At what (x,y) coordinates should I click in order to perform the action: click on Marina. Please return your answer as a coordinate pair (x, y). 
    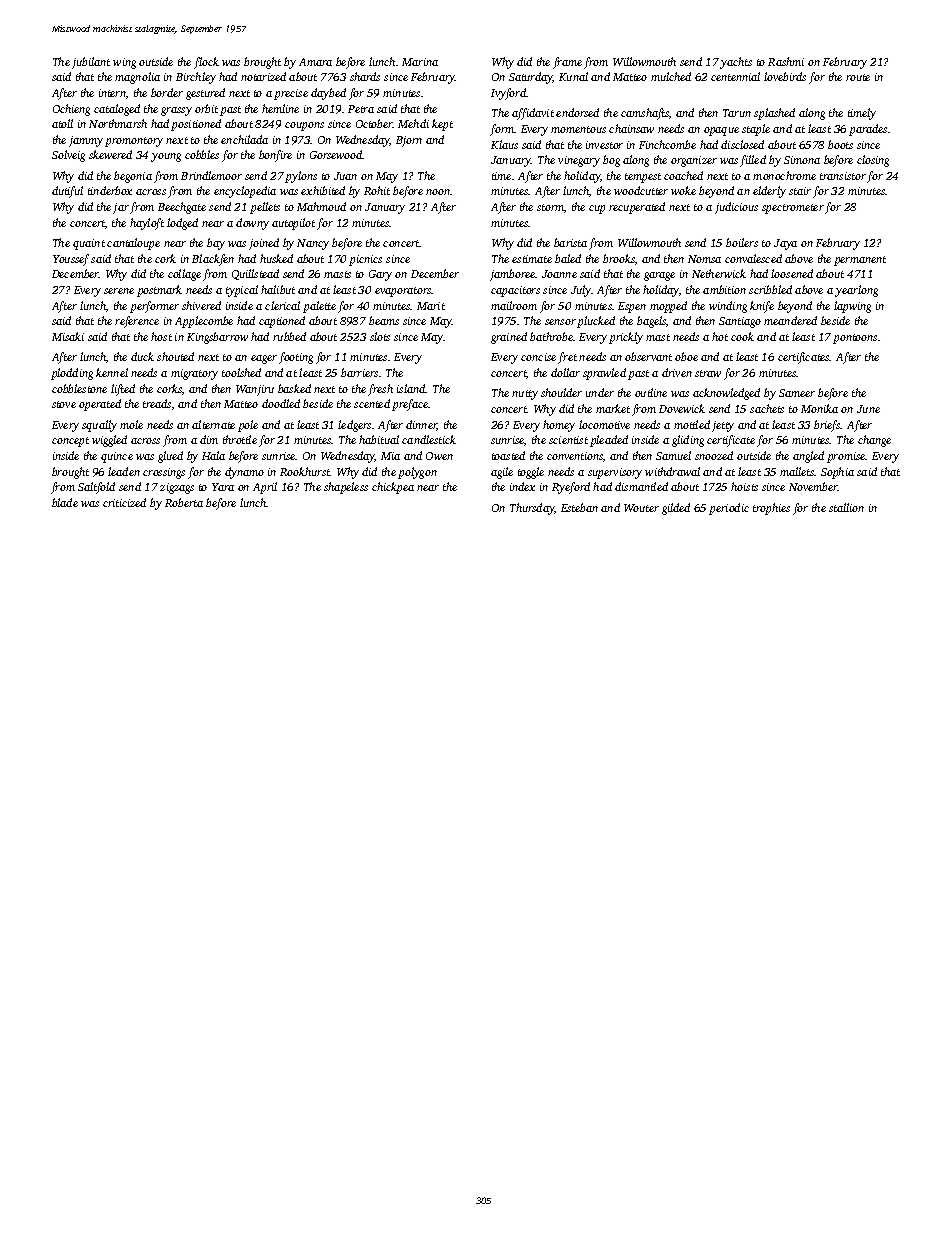
    Looking at the image, I should click on (420, 62).
